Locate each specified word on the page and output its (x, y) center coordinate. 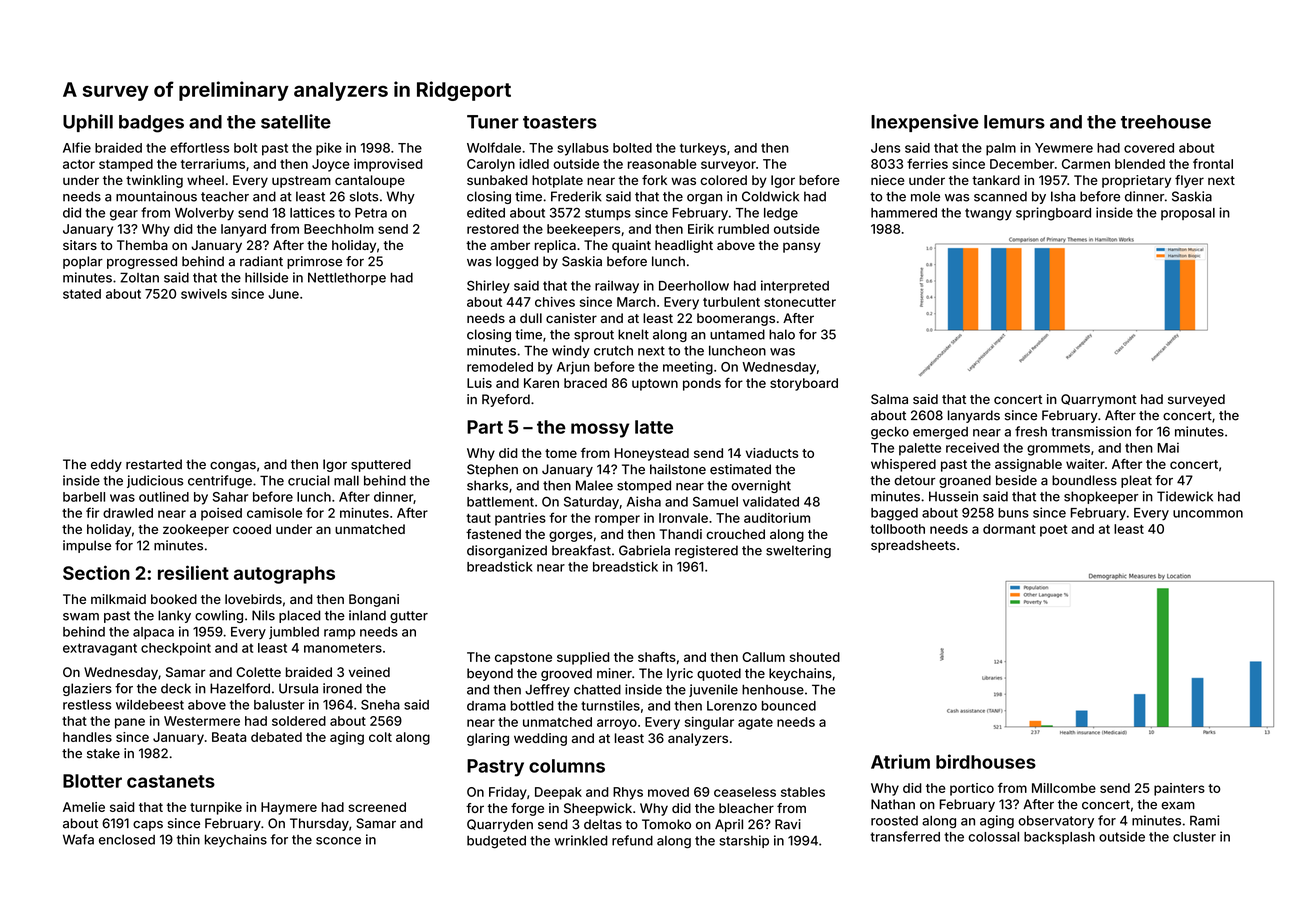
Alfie (77, 147)
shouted (815, 657)
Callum (763, 657)
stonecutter (800, 302)
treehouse (1166, 122)
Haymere (289, 808)
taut (478, 518)
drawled (128, 513)
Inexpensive (925, 123)
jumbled (294, 632)
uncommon (1208, 514)
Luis (479, 383)
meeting (688, 368)
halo (782, 334)
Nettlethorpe (347, 278)
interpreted (795, 286)
